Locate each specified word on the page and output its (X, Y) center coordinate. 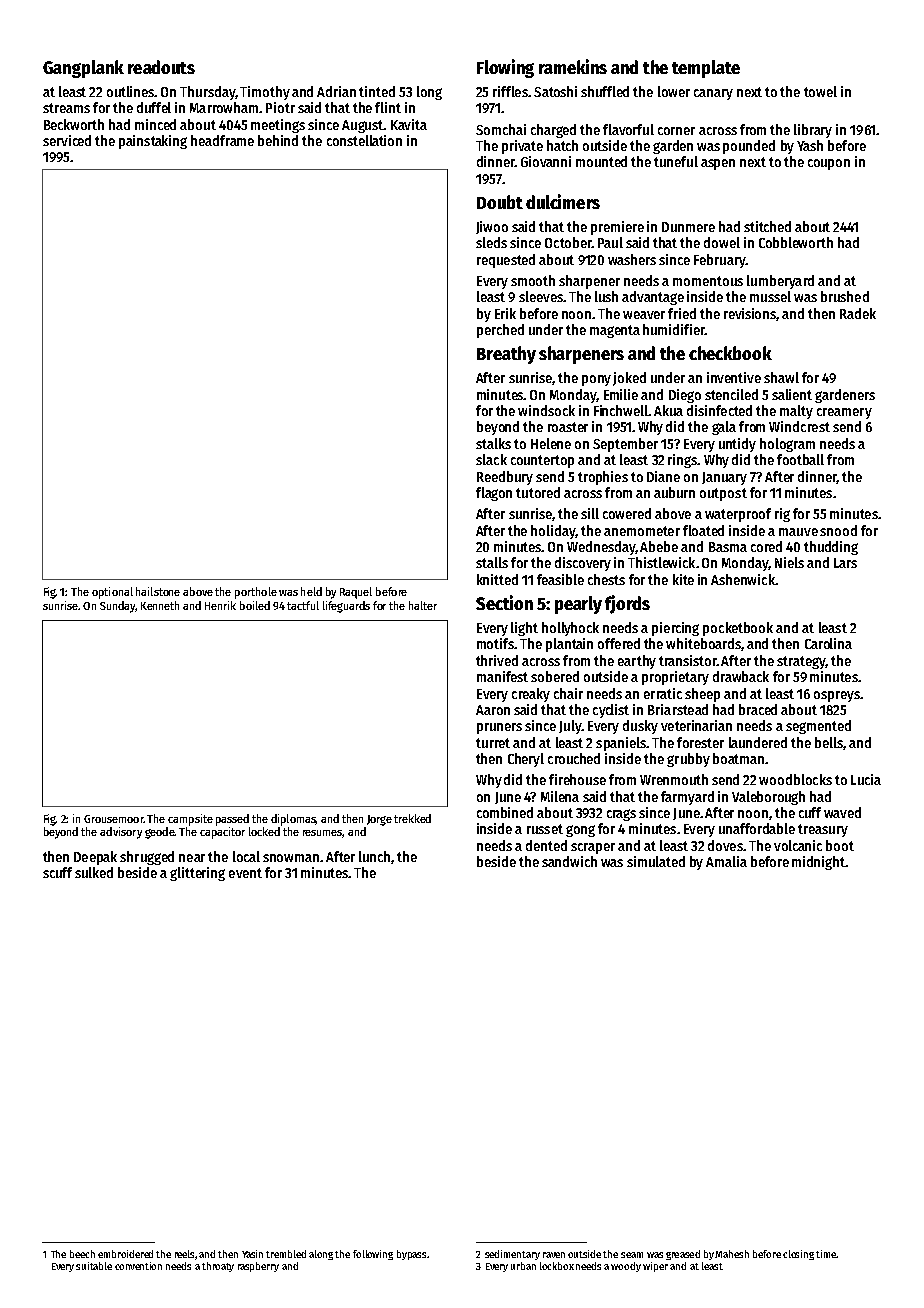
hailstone (158, 591)
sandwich (569, 861)
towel (820, 91)
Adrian (336, 91)
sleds (491, 242)
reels (185, 1255)
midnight (818, 863)
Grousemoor (114, 819)
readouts (161, 67)
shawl (781, 377)
